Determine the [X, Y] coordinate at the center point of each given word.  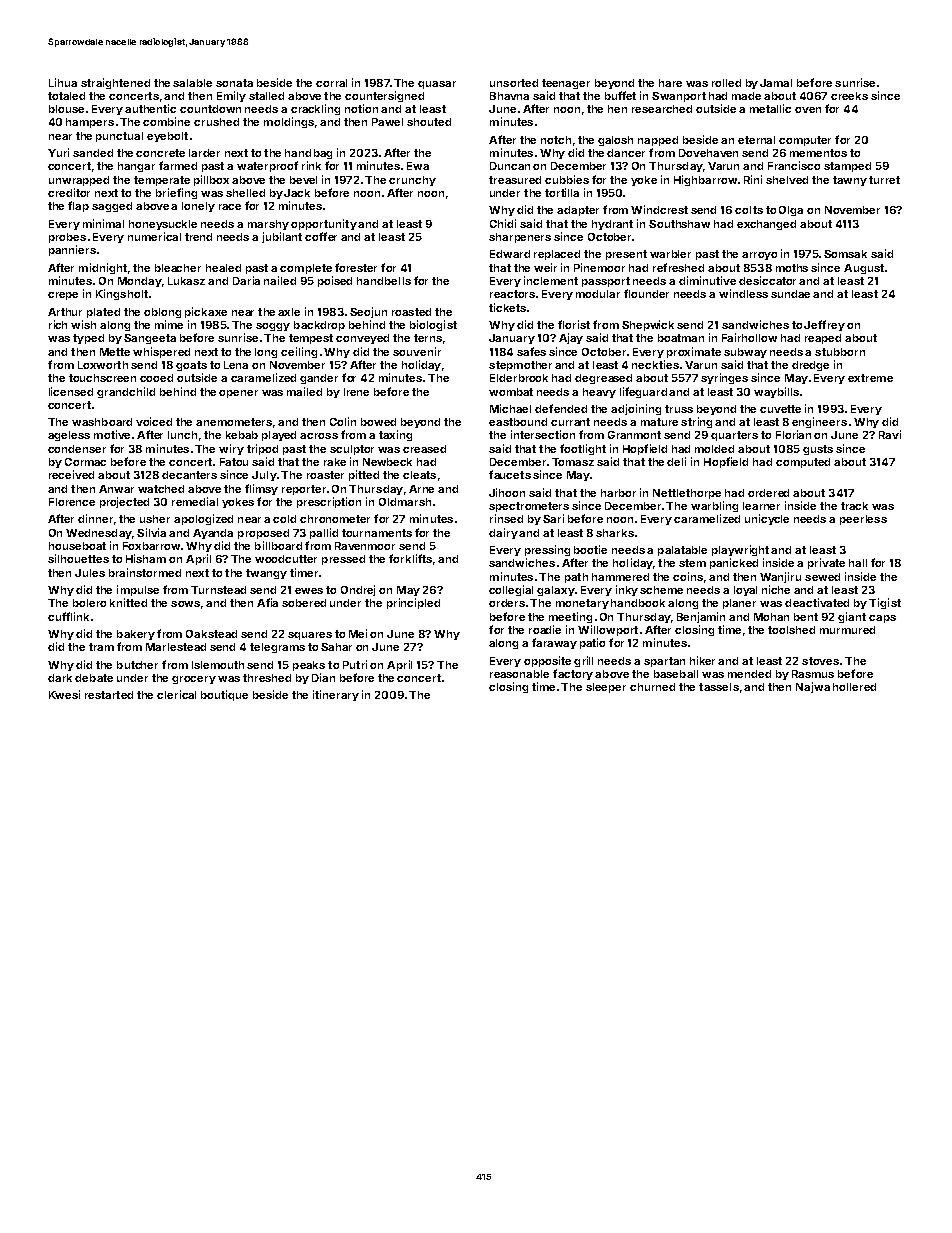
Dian [323, 677]
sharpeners [520, 238]
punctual [119, 137]
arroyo [759, 256]
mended [749, 674]
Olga [791, 211]
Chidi [503, 223]
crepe [63, 296]
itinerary [336, 695]
